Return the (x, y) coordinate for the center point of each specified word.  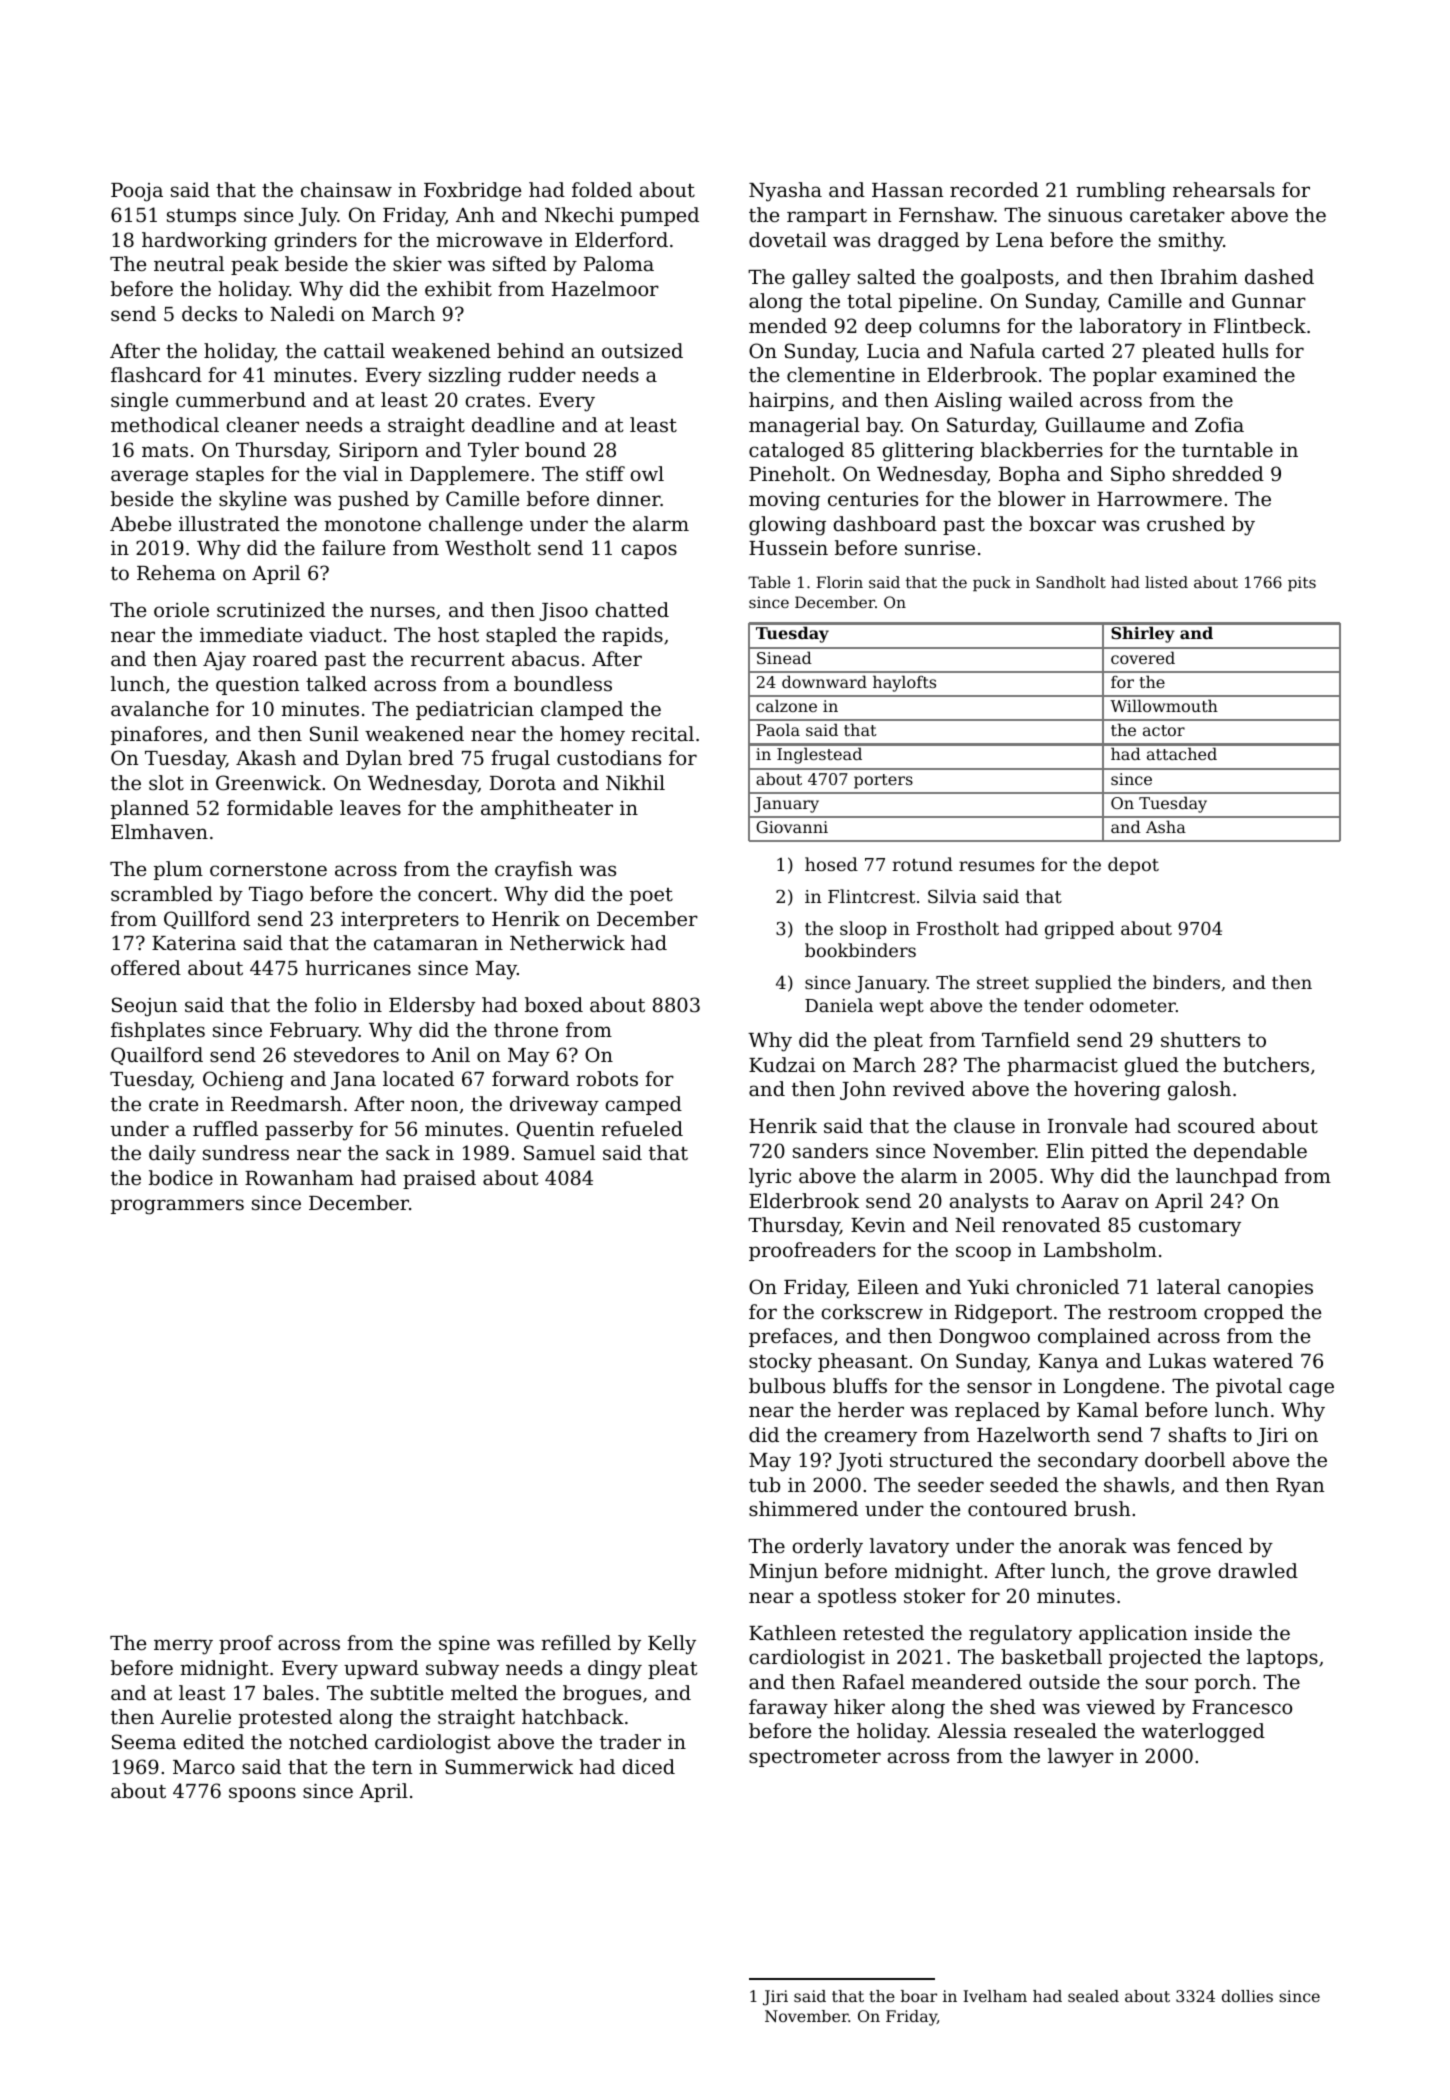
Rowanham (299, 1177)
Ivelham (995, 1996)
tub (764, 1484)
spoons (262, 1794)
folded (602, 189)
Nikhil (635, 782)
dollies (1247, 1996)
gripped (1079, 930)
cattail (354, 350)
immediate (251, 634)
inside (1223, 1632)
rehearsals (1224, 189)
